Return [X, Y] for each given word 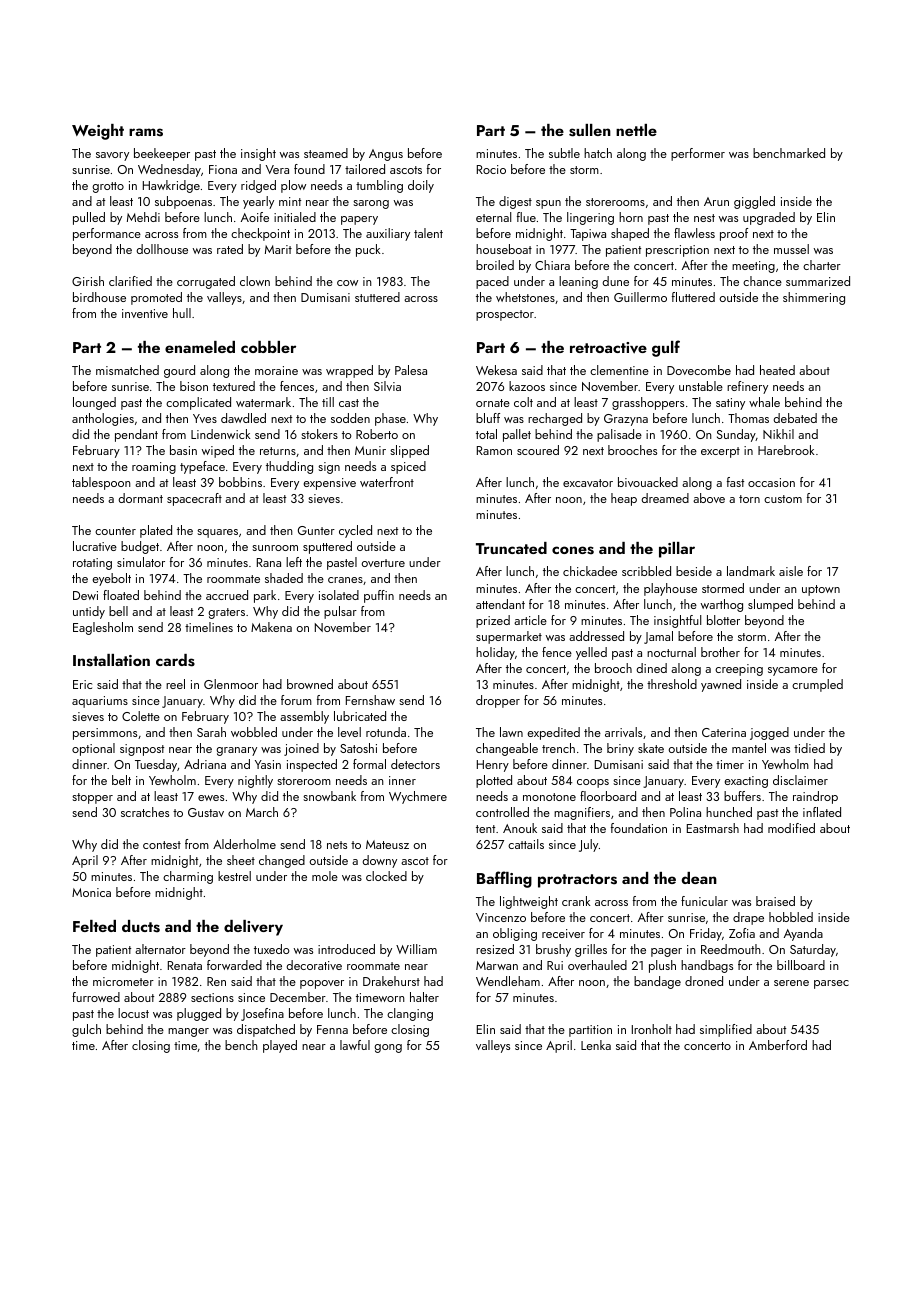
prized [493, 621]
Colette [141, 716]
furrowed [96, 997]
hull [182, 313]
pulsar [340, 612]
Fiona [223, 169]
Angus [386, 155]
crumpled [817, 685]
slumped [770, 605]
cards [175, 660]
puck [368, 250]
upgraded [769, 218]
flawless [694, 233]
